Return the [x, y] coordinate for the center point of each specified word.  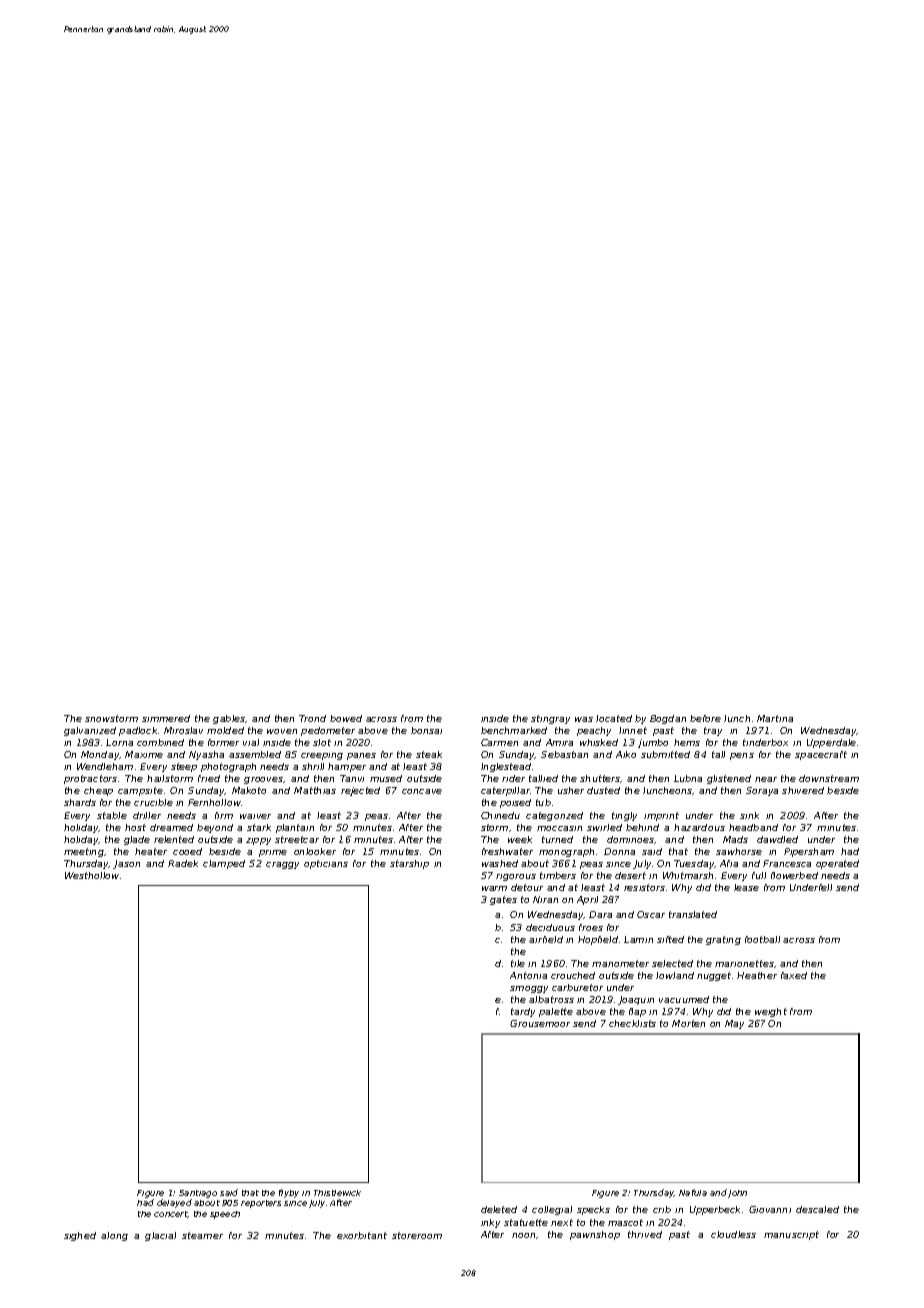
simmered [166, 718]
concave [422, 791]
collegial [552, 1210]
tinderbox [765, 742]
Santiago [198, 1194]
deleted [499, 1209]
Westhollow [92, 875]
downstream [829, 778]
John [737, 1194]
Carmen [499, 742]
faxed [794, 975]
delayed [174, 1203]
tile [518, 963]
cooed [187, 851]
